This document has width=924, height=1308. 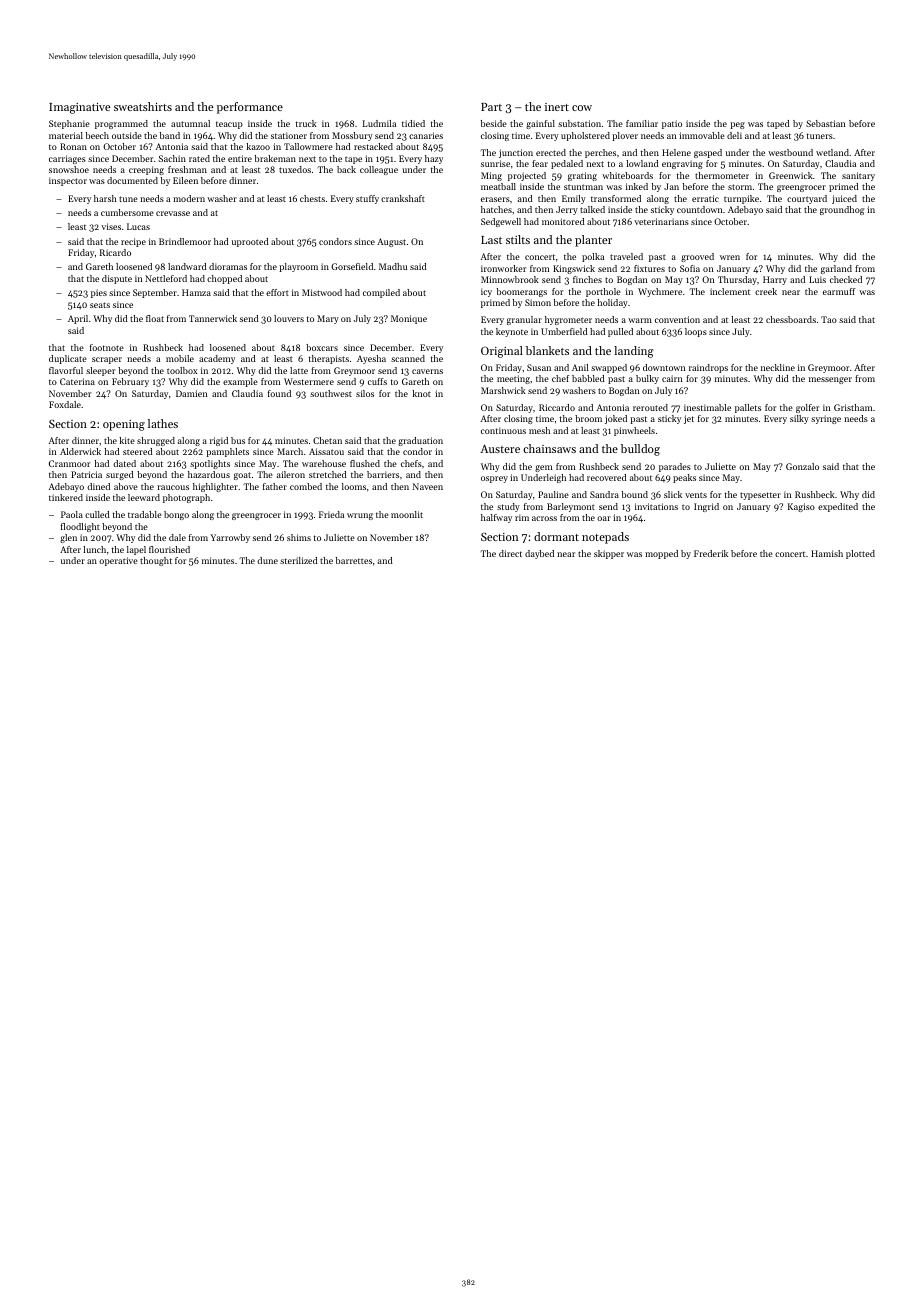 What do you see at coordinates (503, 268) in the document?
I see `ironworker` at bounding box center [503, 268].
